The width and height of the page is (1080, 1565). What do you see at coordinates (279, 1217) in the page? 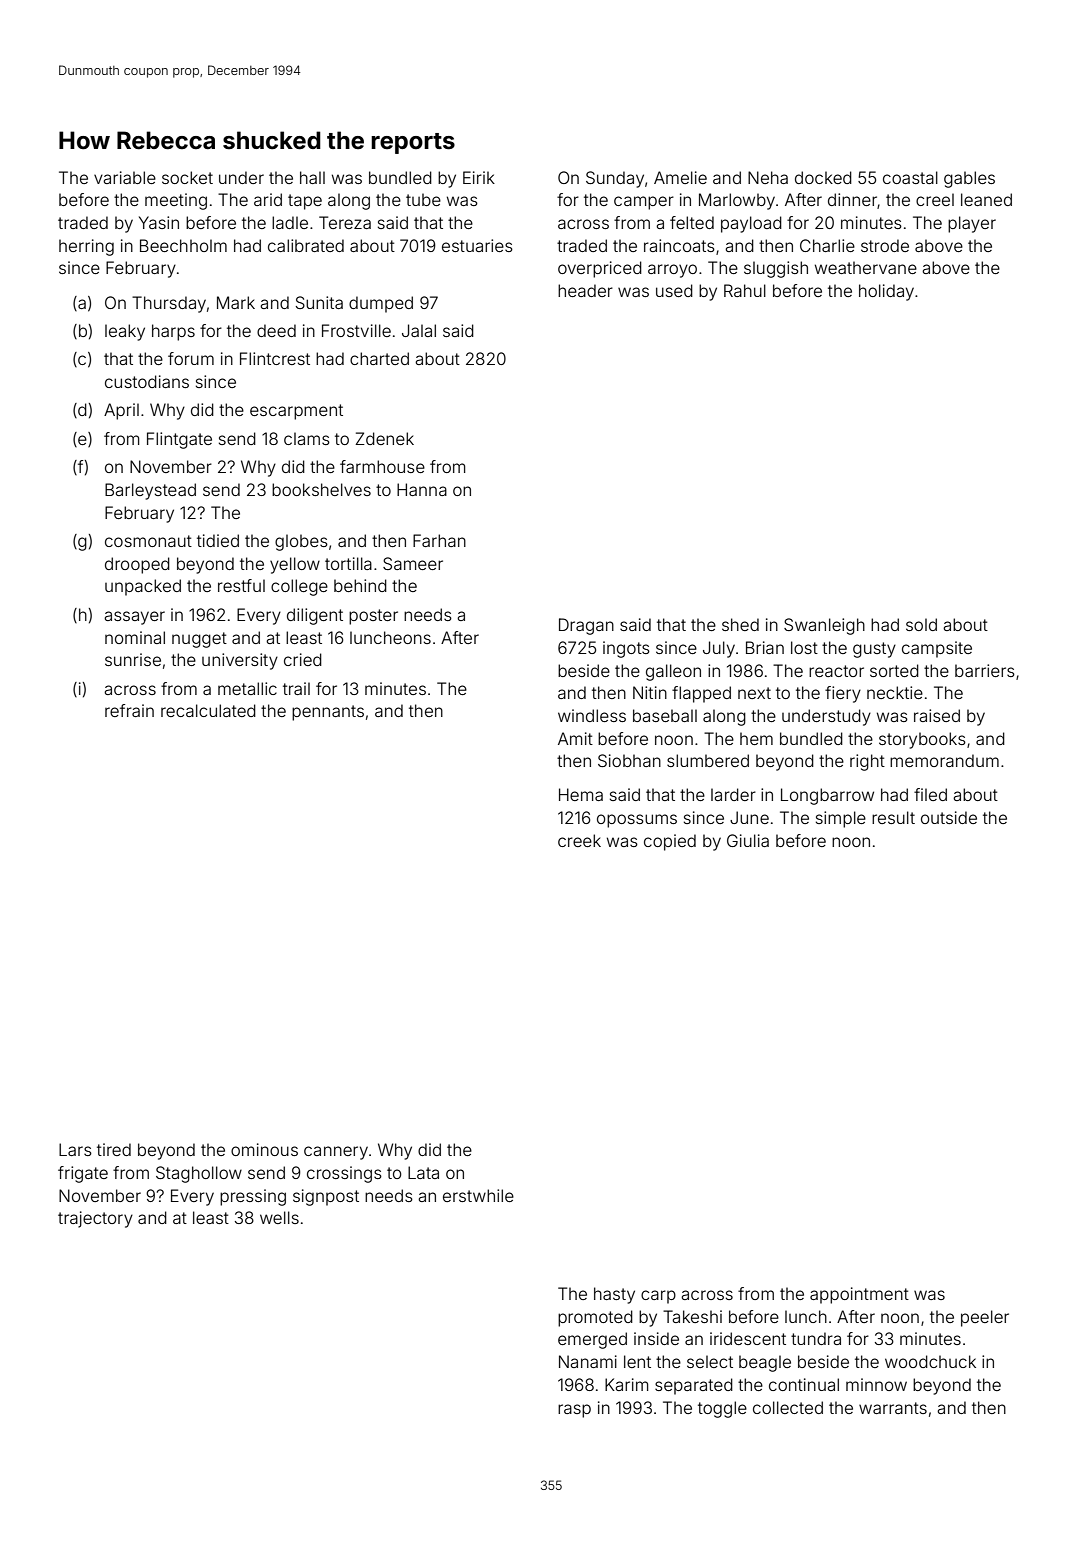
I see `wells` at bounding box center [279, 1217].
